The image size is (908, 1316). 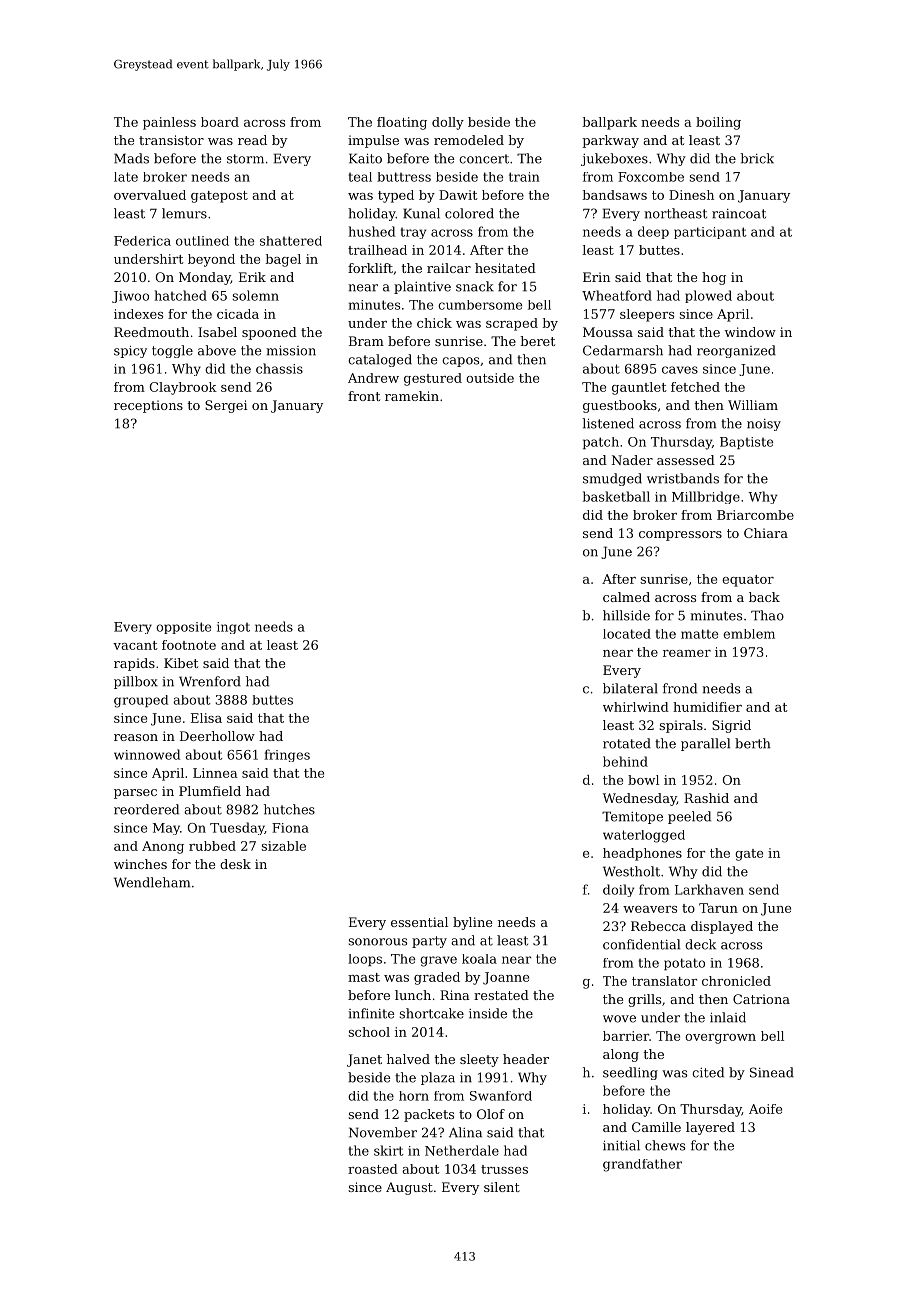 What do you see at coordinates (627, 743) in the screenshot?
I see `rotated` at bounding box center [627, 743].
